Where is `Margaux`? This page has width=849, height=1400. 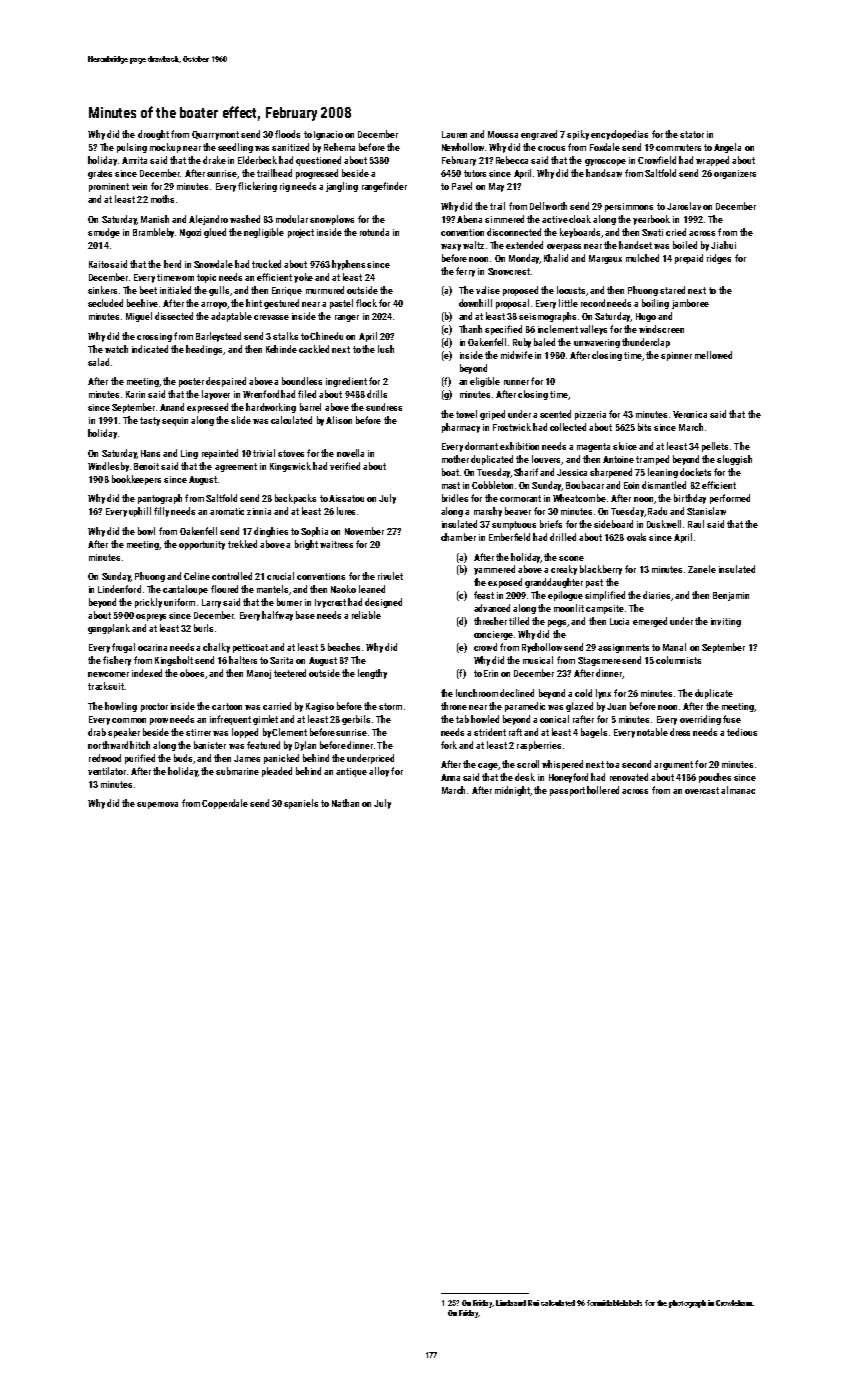
Margaux is located at coordinates (605, 259).
